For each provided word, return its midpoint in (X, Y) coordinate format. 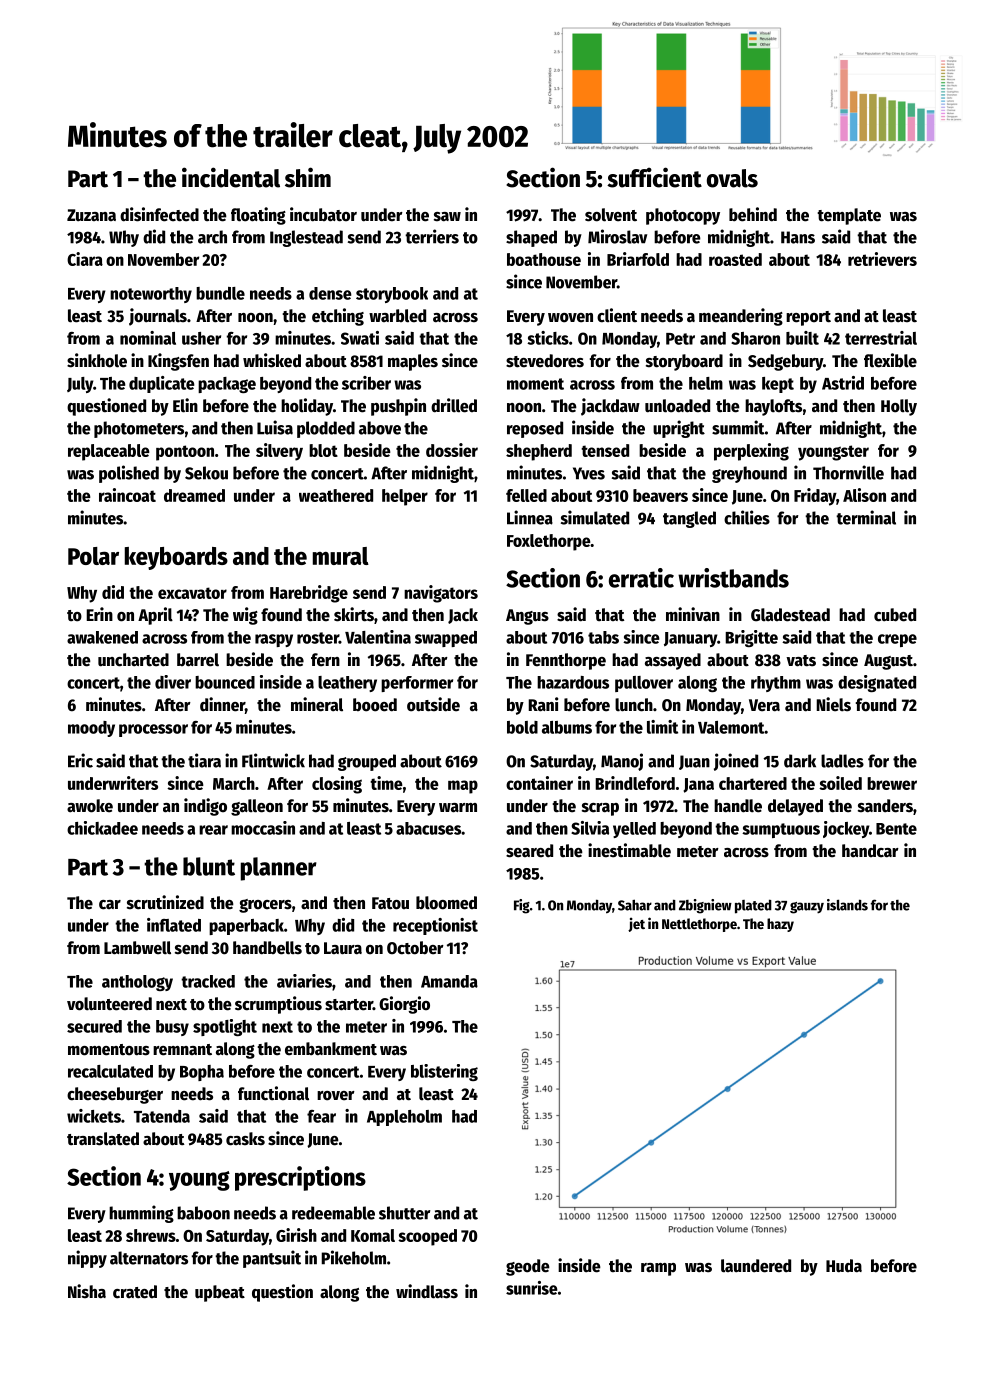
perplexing (751, 452)
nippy (87, 1259)
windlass (427, 1291)
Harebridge (309, 594)
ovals (732, 178)
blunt (209, 866)
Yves (589, 473)
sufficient (654, 177)
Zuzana (91, 215)
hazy (780, 925)
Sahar (635, 905)
